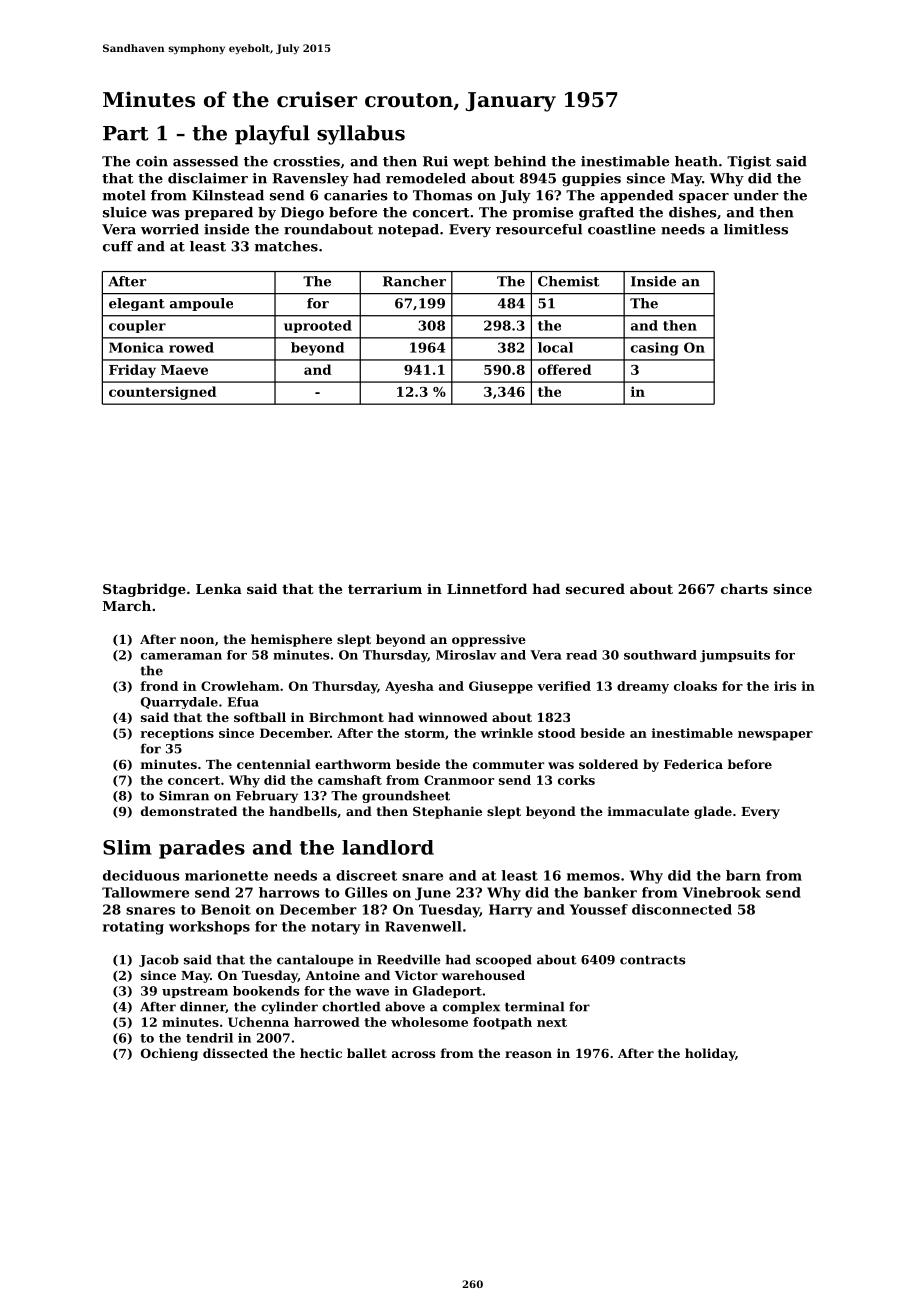  What do you see at coordinates (228, 195) in the screenshot?
I see `Kilnstead` at bounding box center [228, 195].
